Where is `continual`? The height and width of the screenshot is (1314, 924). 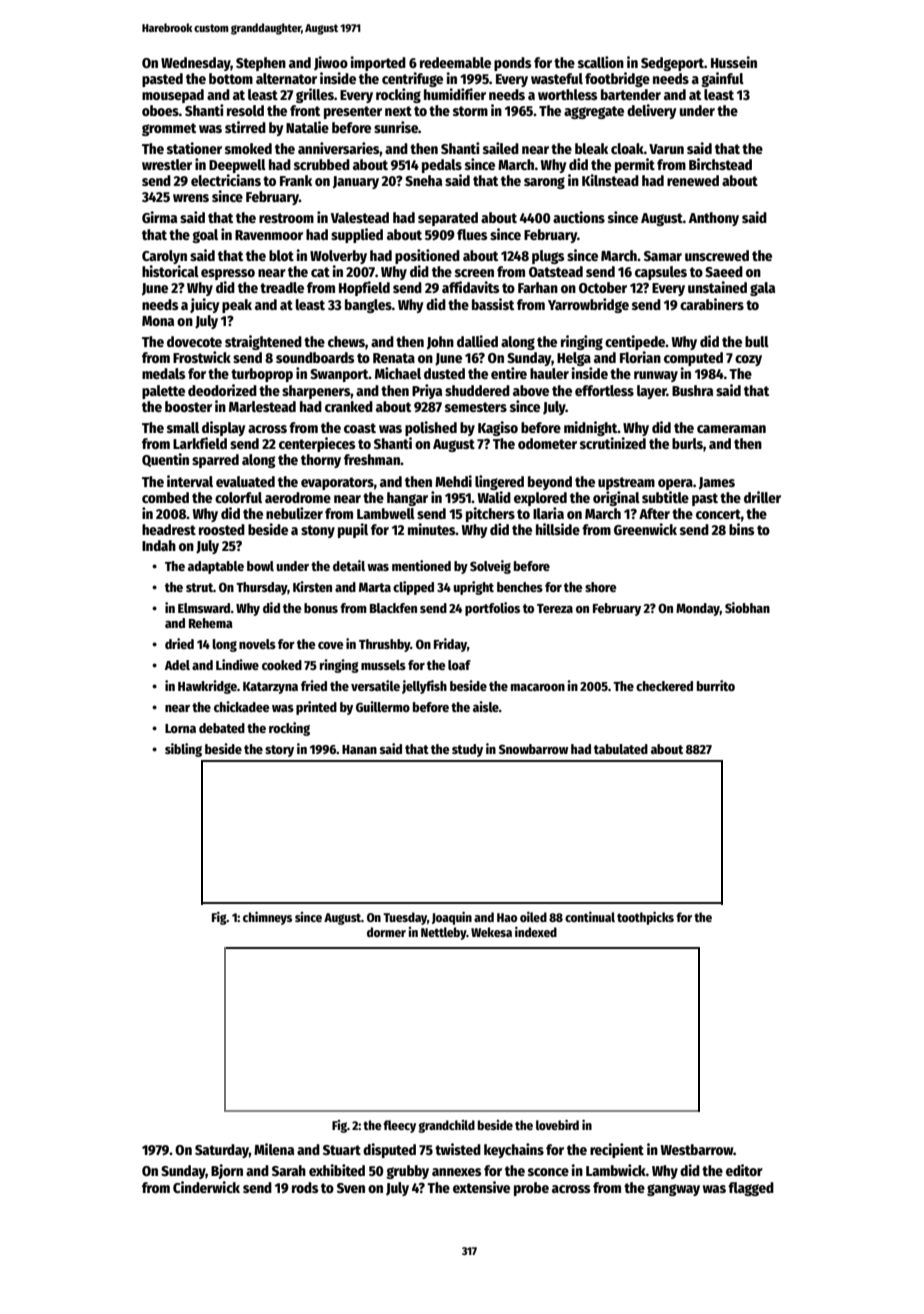 continual is located at coordinates (590, 917).
